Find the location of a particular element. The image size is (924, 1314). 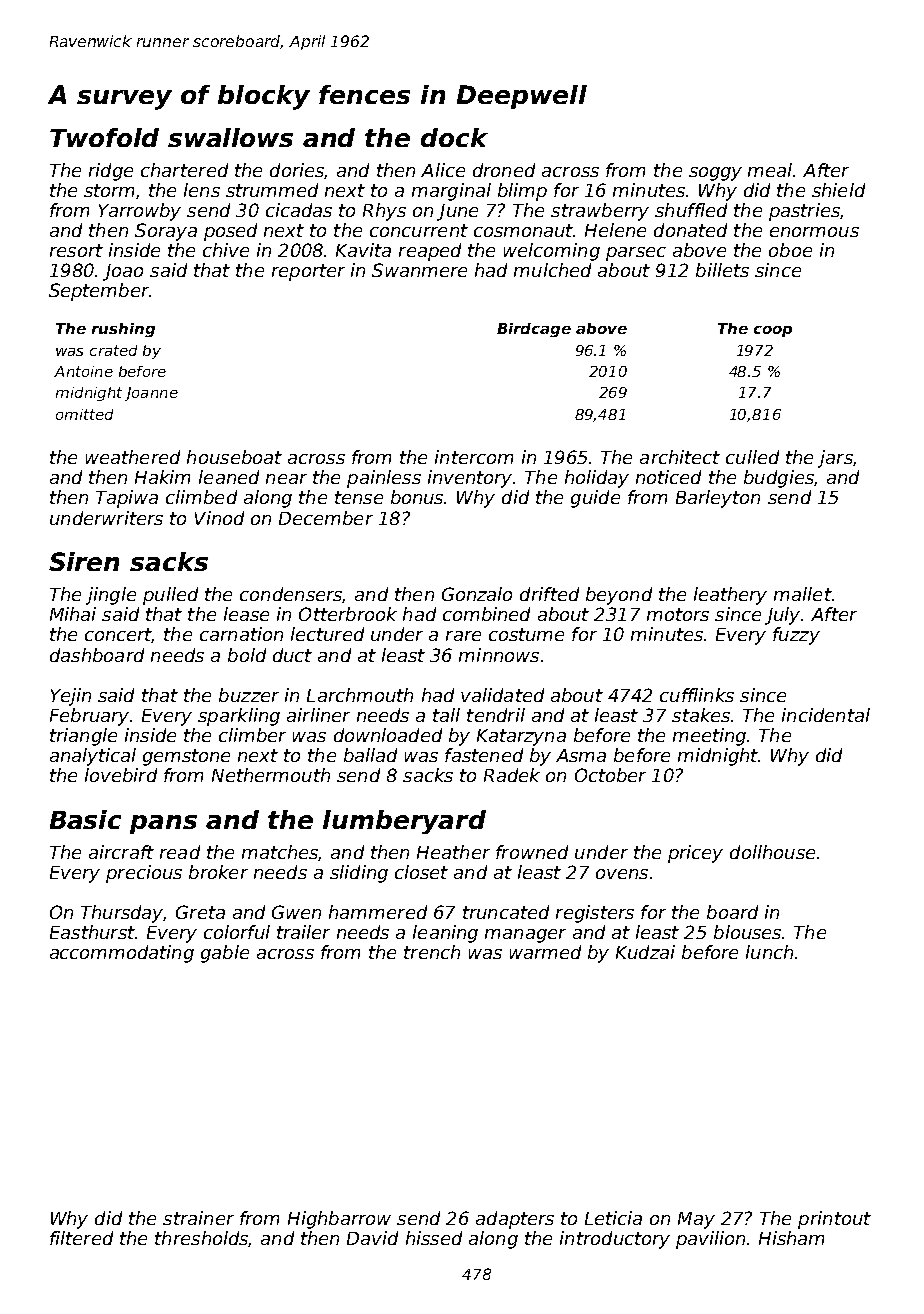

analytical is located at coordinates (93, 757).
